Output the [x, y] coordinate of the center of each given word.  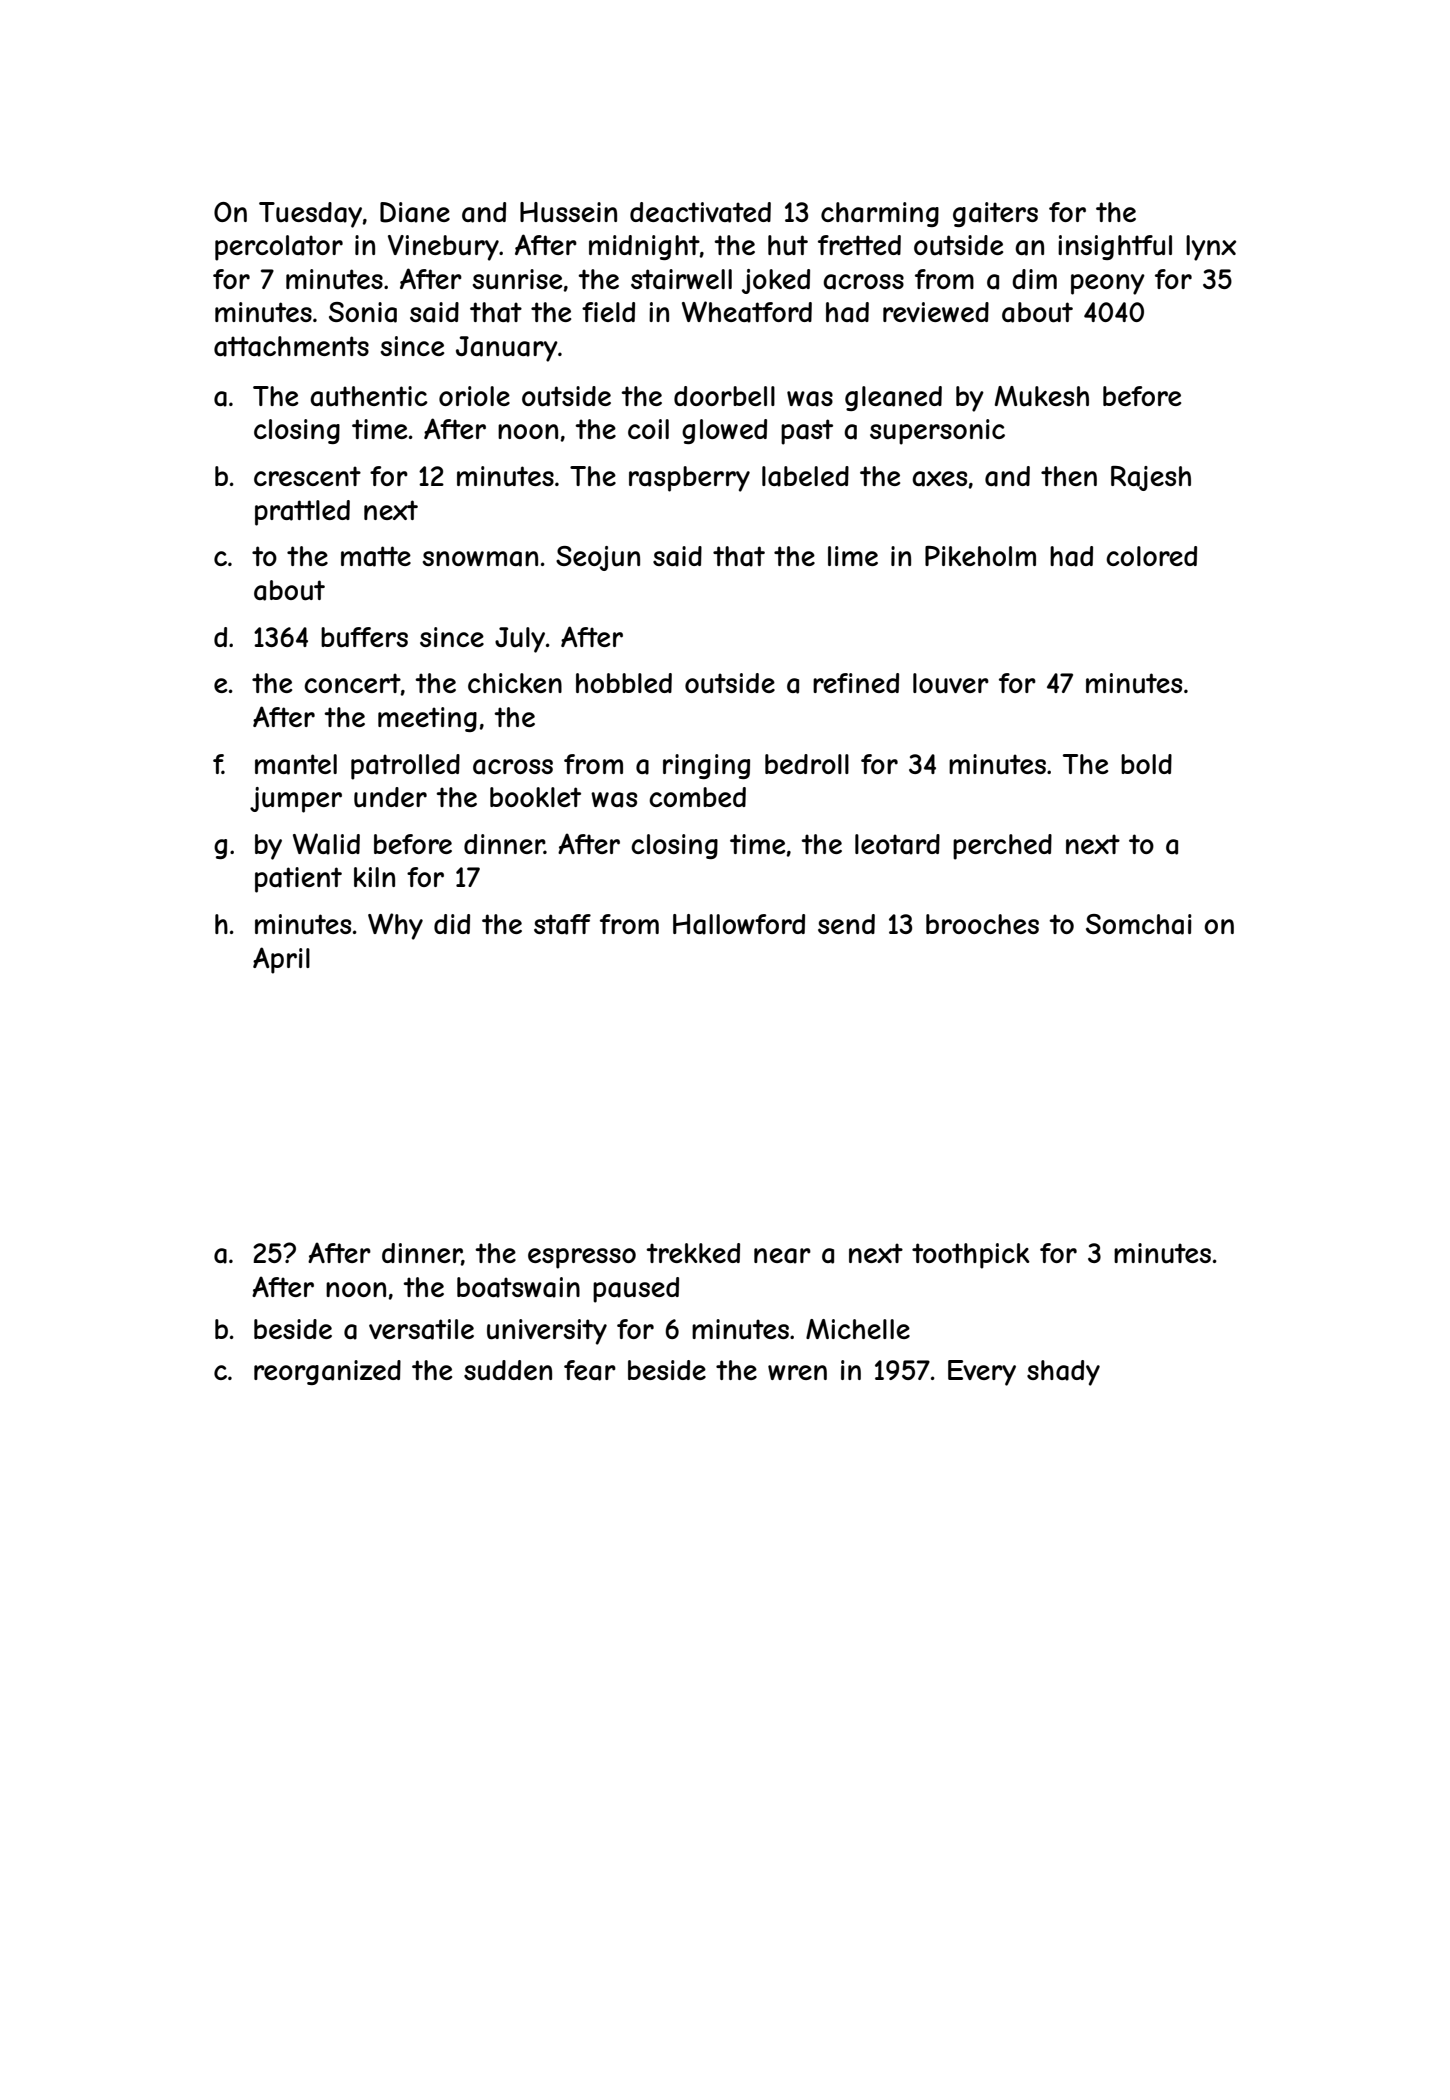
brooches [982, 924]
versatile [421, 1329]
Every [982, 1373]
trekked [693, 1253]
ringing [706, 766]
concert [352, 683]
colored [1151, 556]
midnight [644, 247]
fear [590, 1370]
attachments [291, 346]
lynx [1211, 248]
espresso [582, 1258]
